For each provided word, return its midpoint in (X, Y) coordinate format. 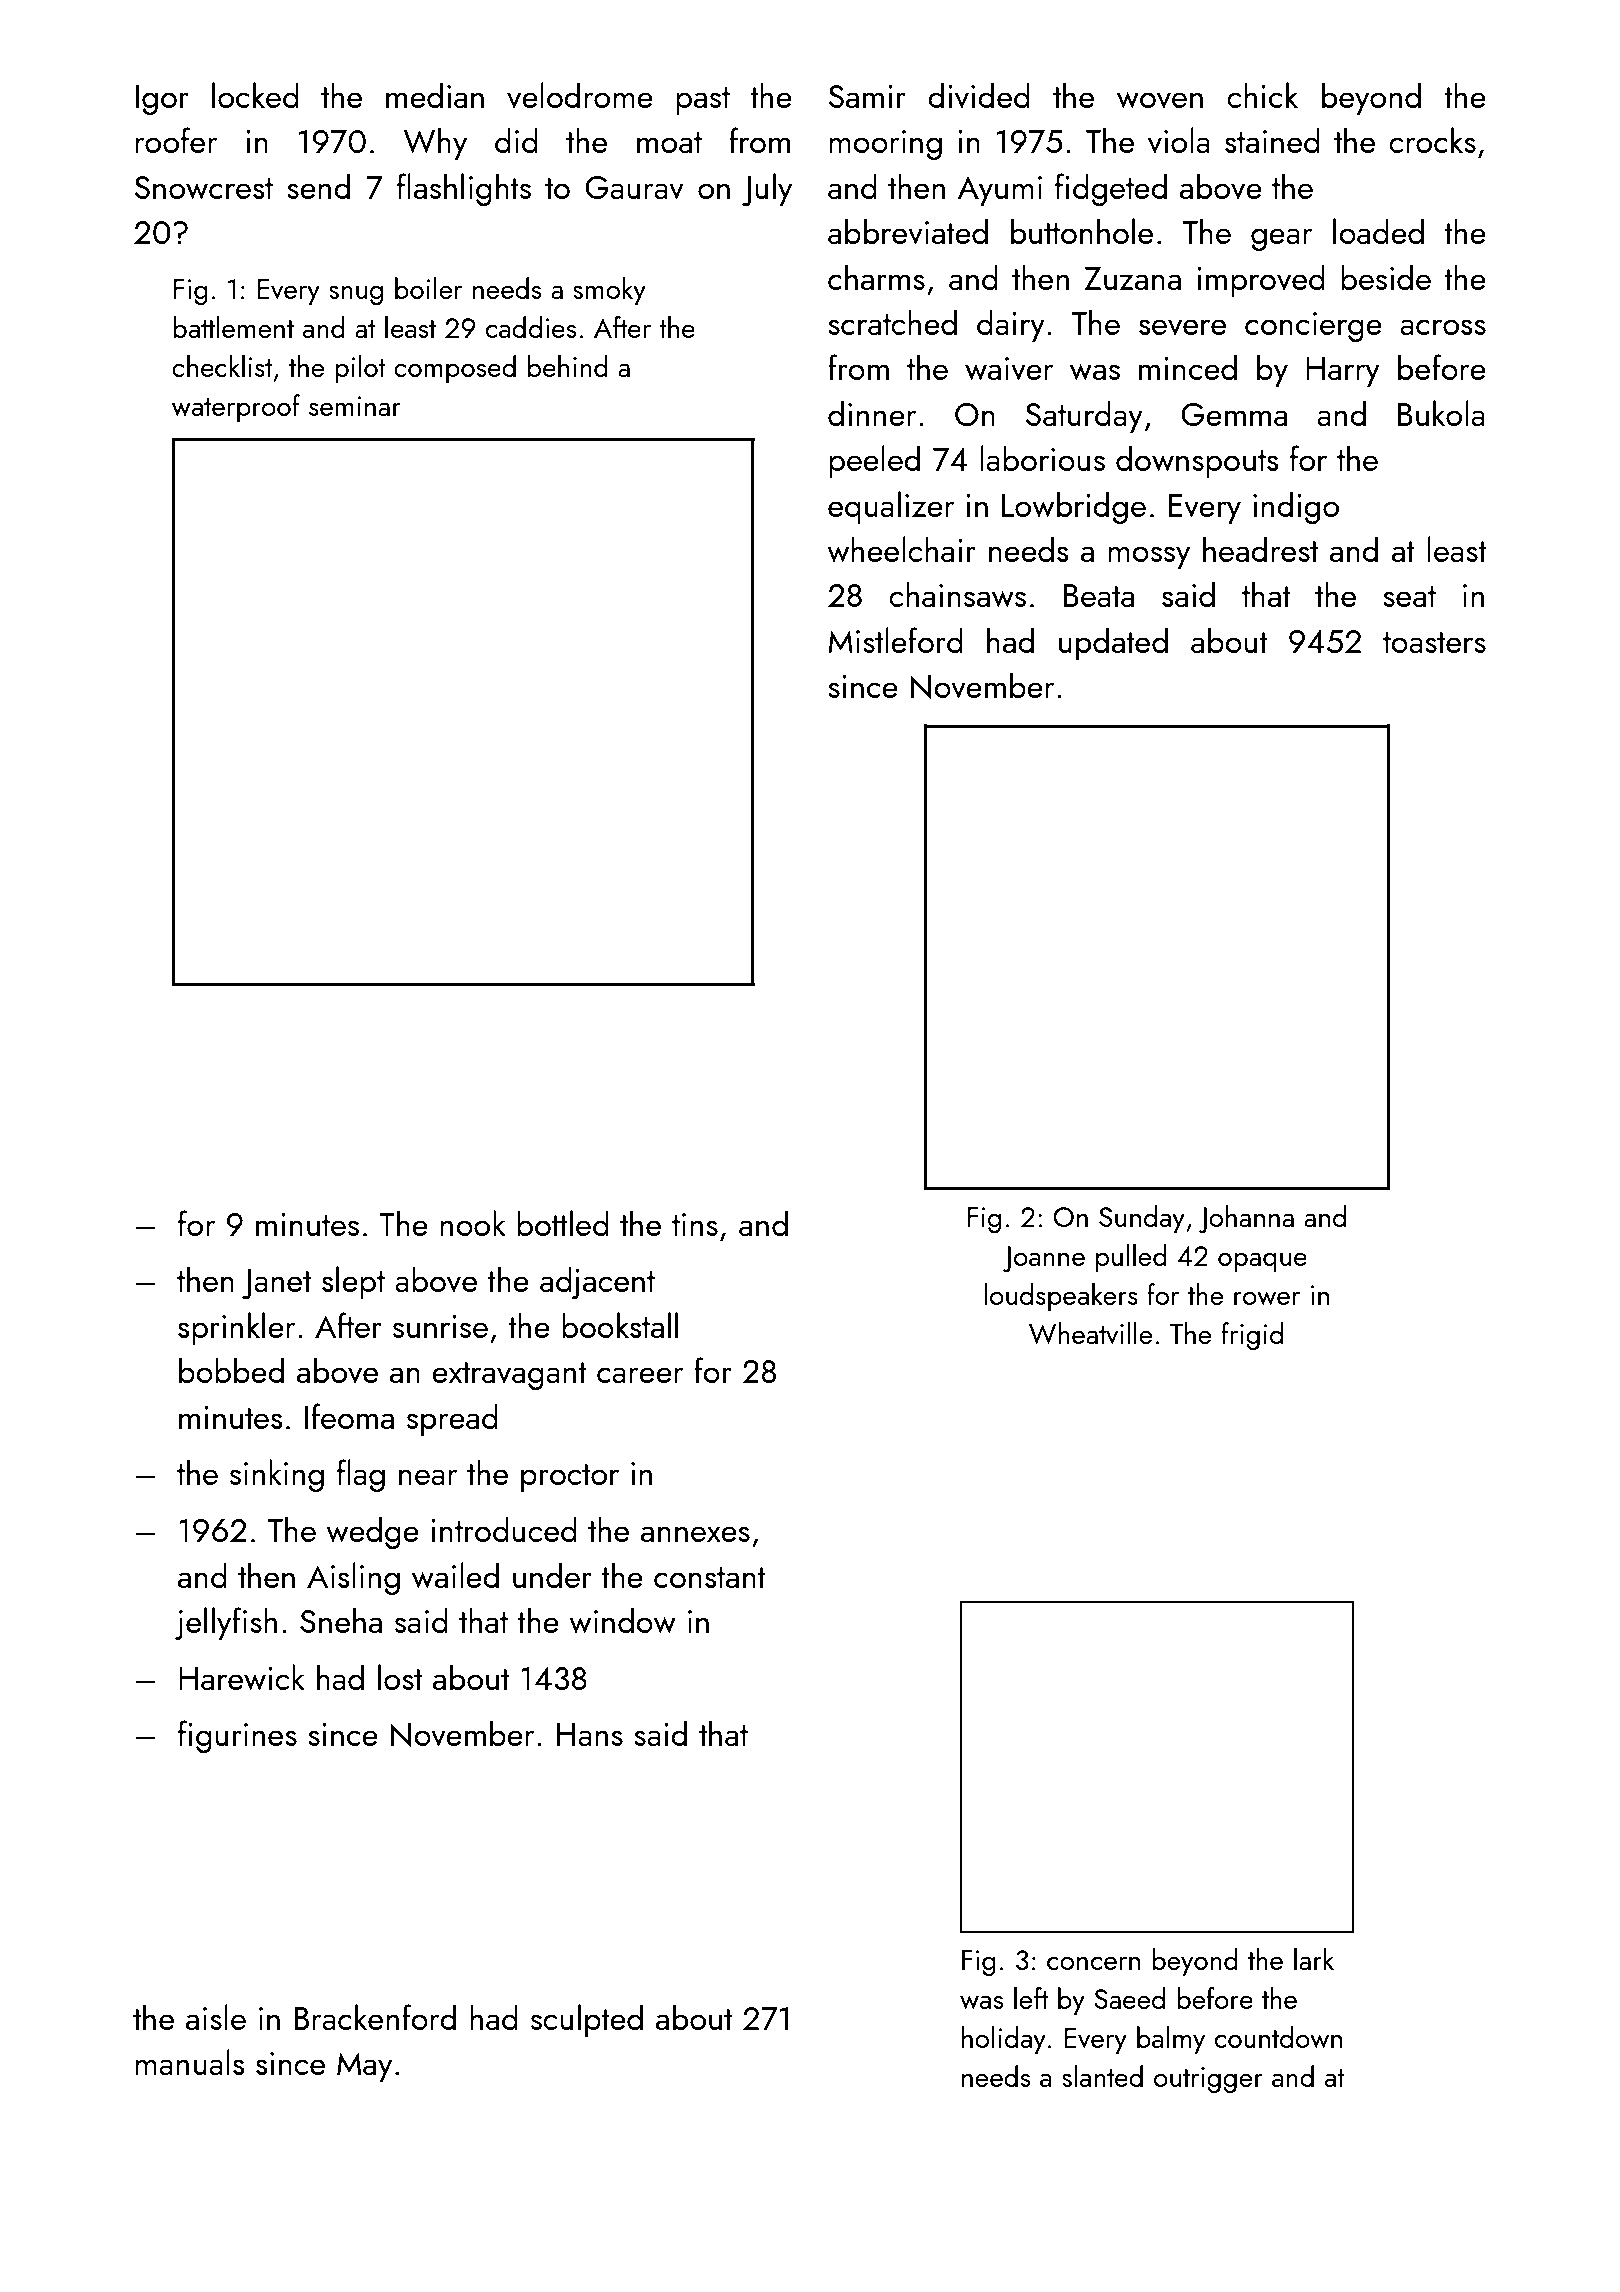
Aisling (353, 1578)
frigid (1252, 1336)
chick (1262, 95)
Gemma (1234, 414)
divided (979, 95)
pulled (1131, 1258)
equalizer (891, 507)
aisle (216, 2017)
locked (255, 95)
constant (710, 1577)
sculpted (587, 2020)
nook (473, 1223)
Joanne (1044, 1259)
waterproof (236, 408)
